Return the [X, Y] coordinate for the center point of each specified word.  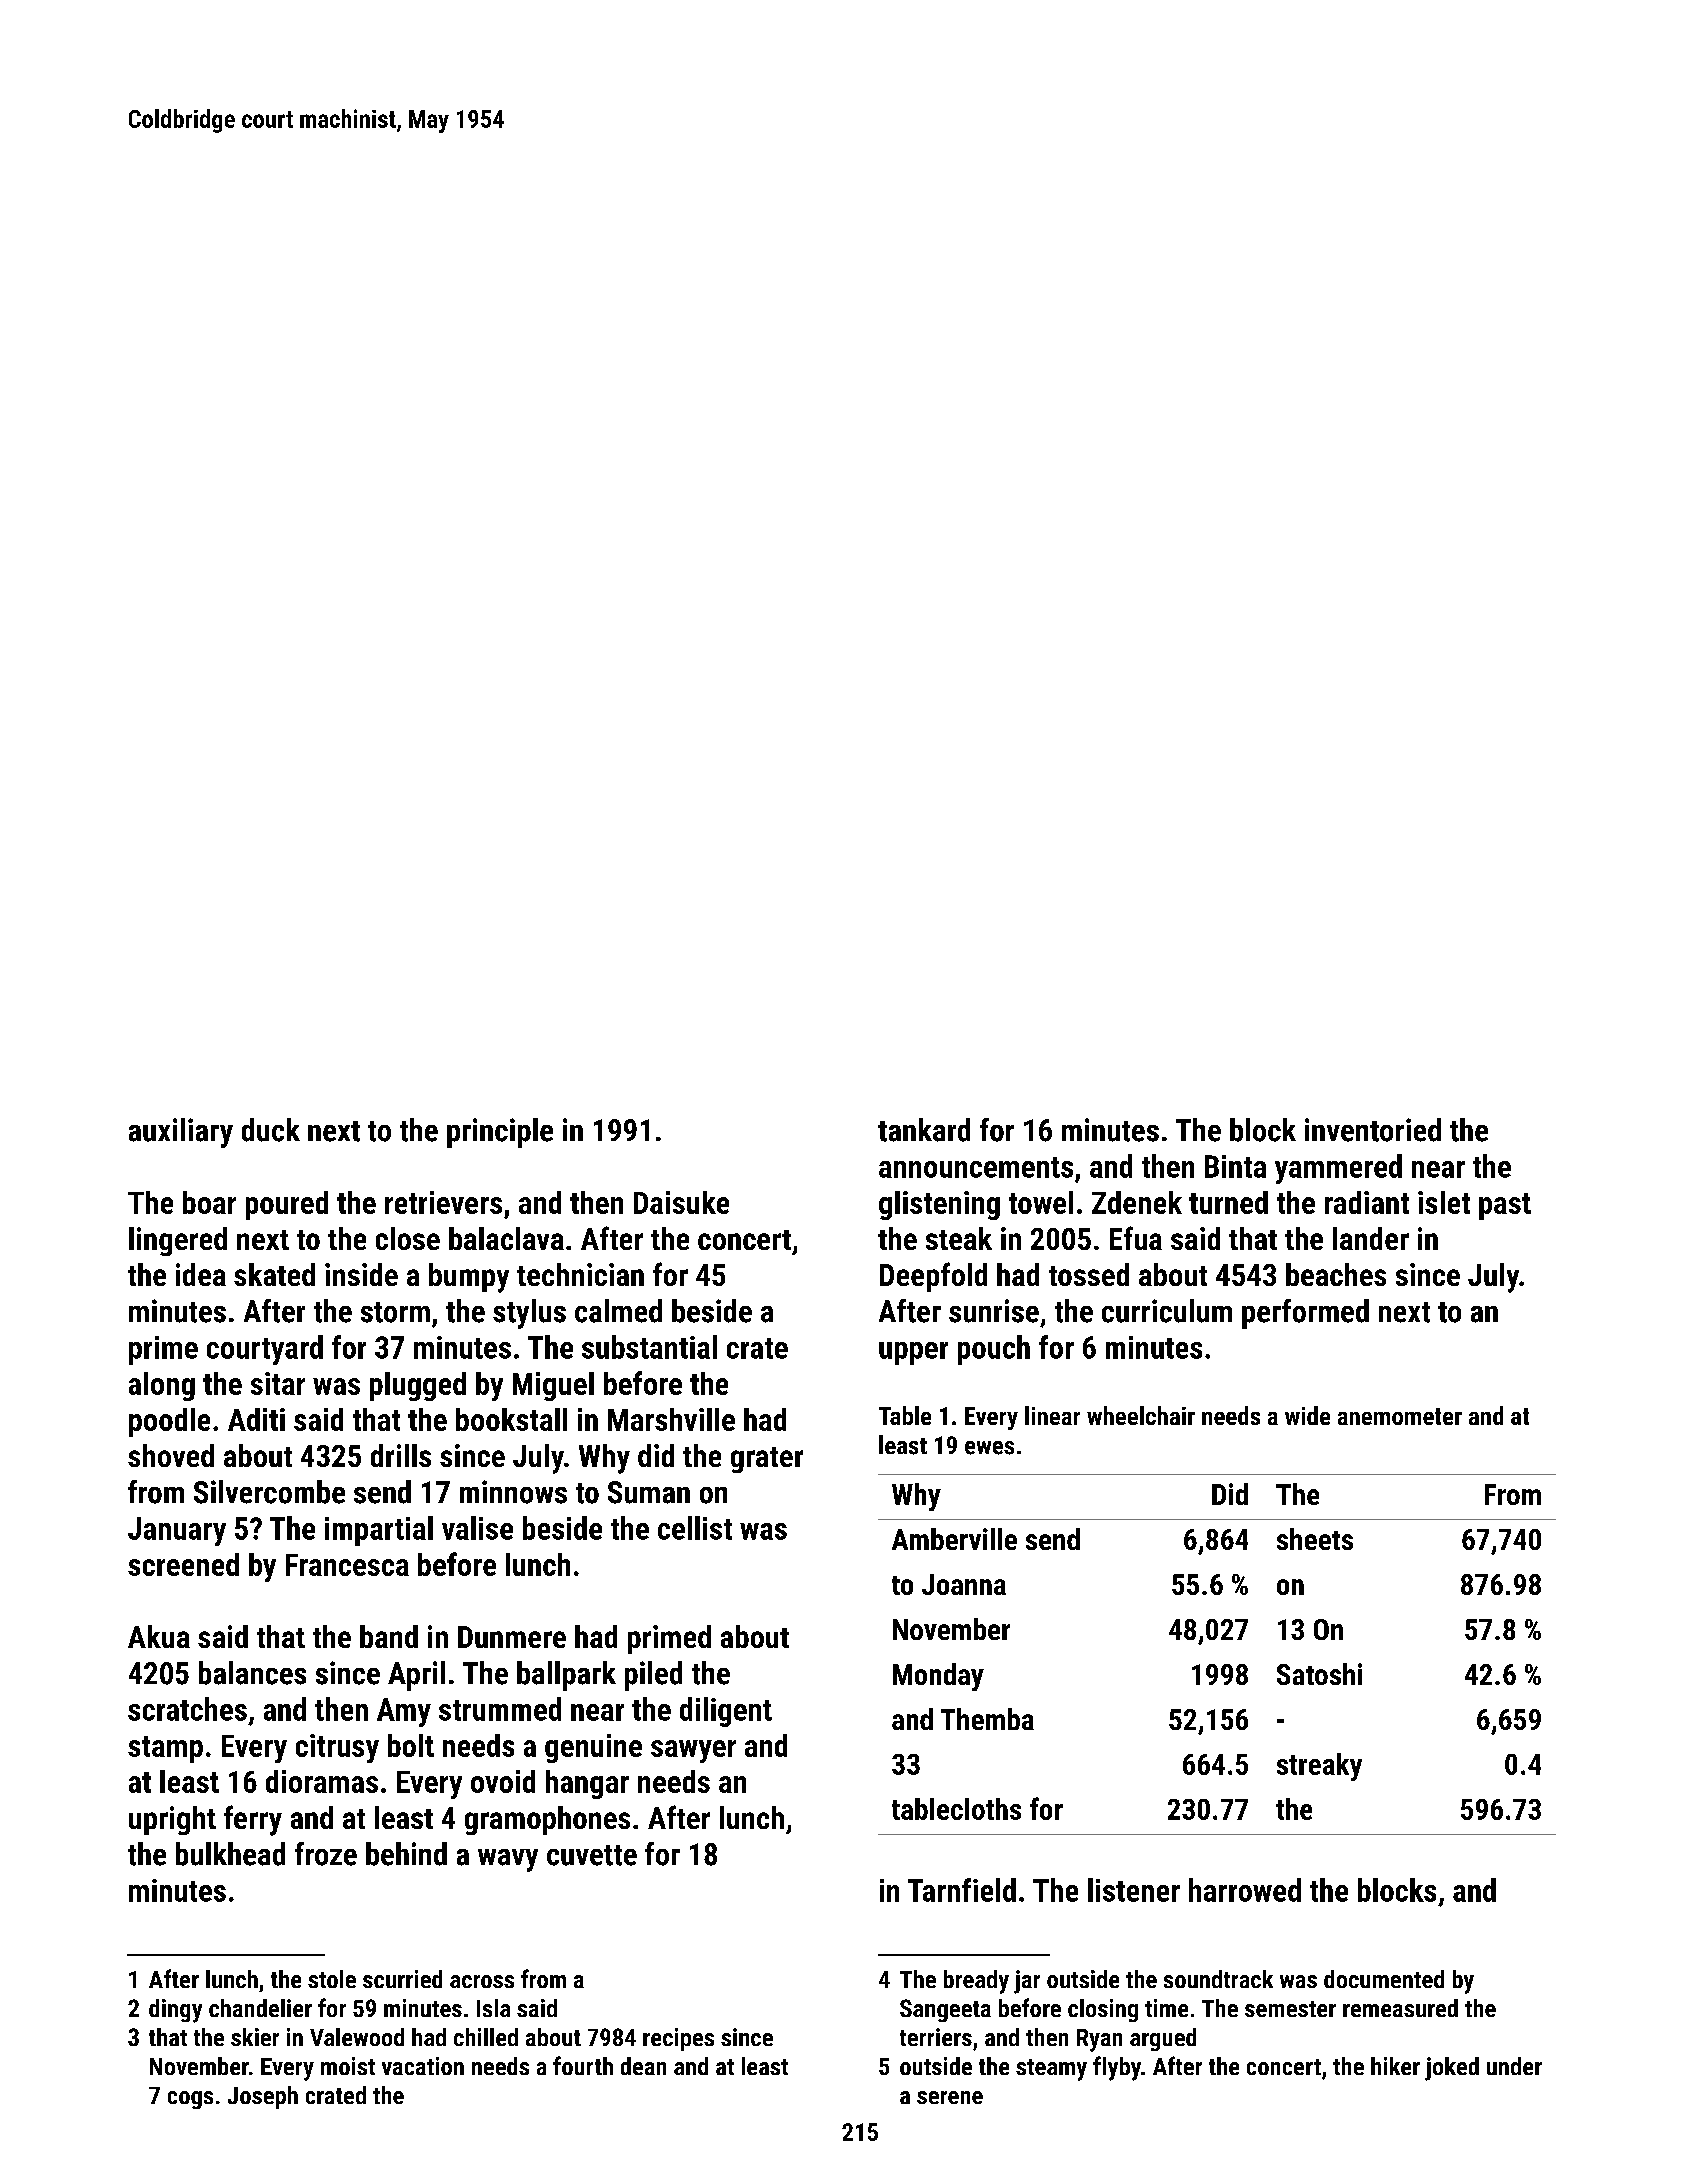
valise [477, 1528]
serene [950, 2097]
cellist [695, 1528]
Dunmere [512, 1637]
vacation [423, 2066]
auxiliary [181, 1133]
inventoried [1373, 1130]
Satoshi [1319, 1674]
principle [500, 1133]
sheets [1315, 1539]
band [389, 1636]
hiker [1395, 2066]
